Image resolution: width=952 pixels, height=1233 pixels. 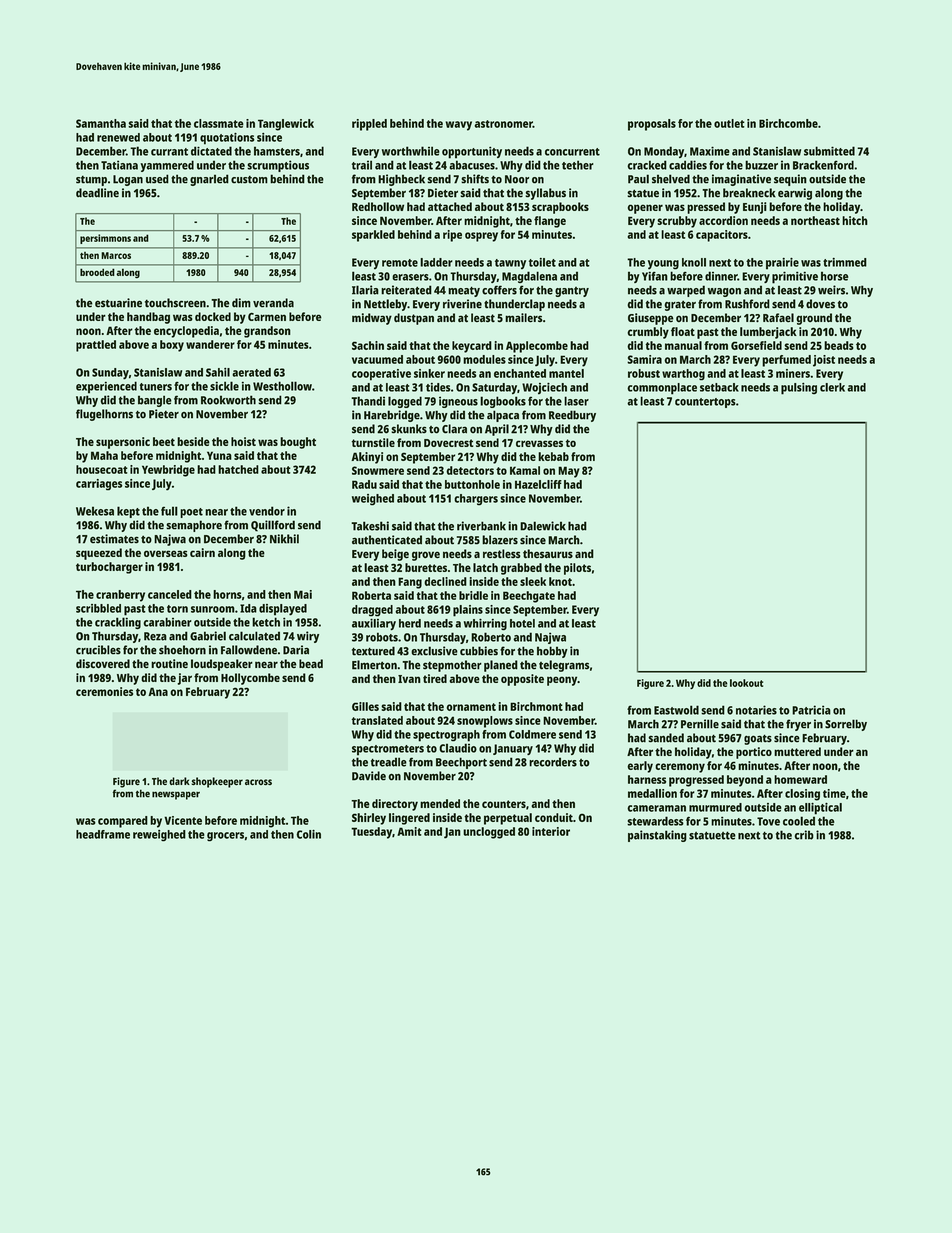 I want to click on Hollycombe, so click(x=250, y=679).
